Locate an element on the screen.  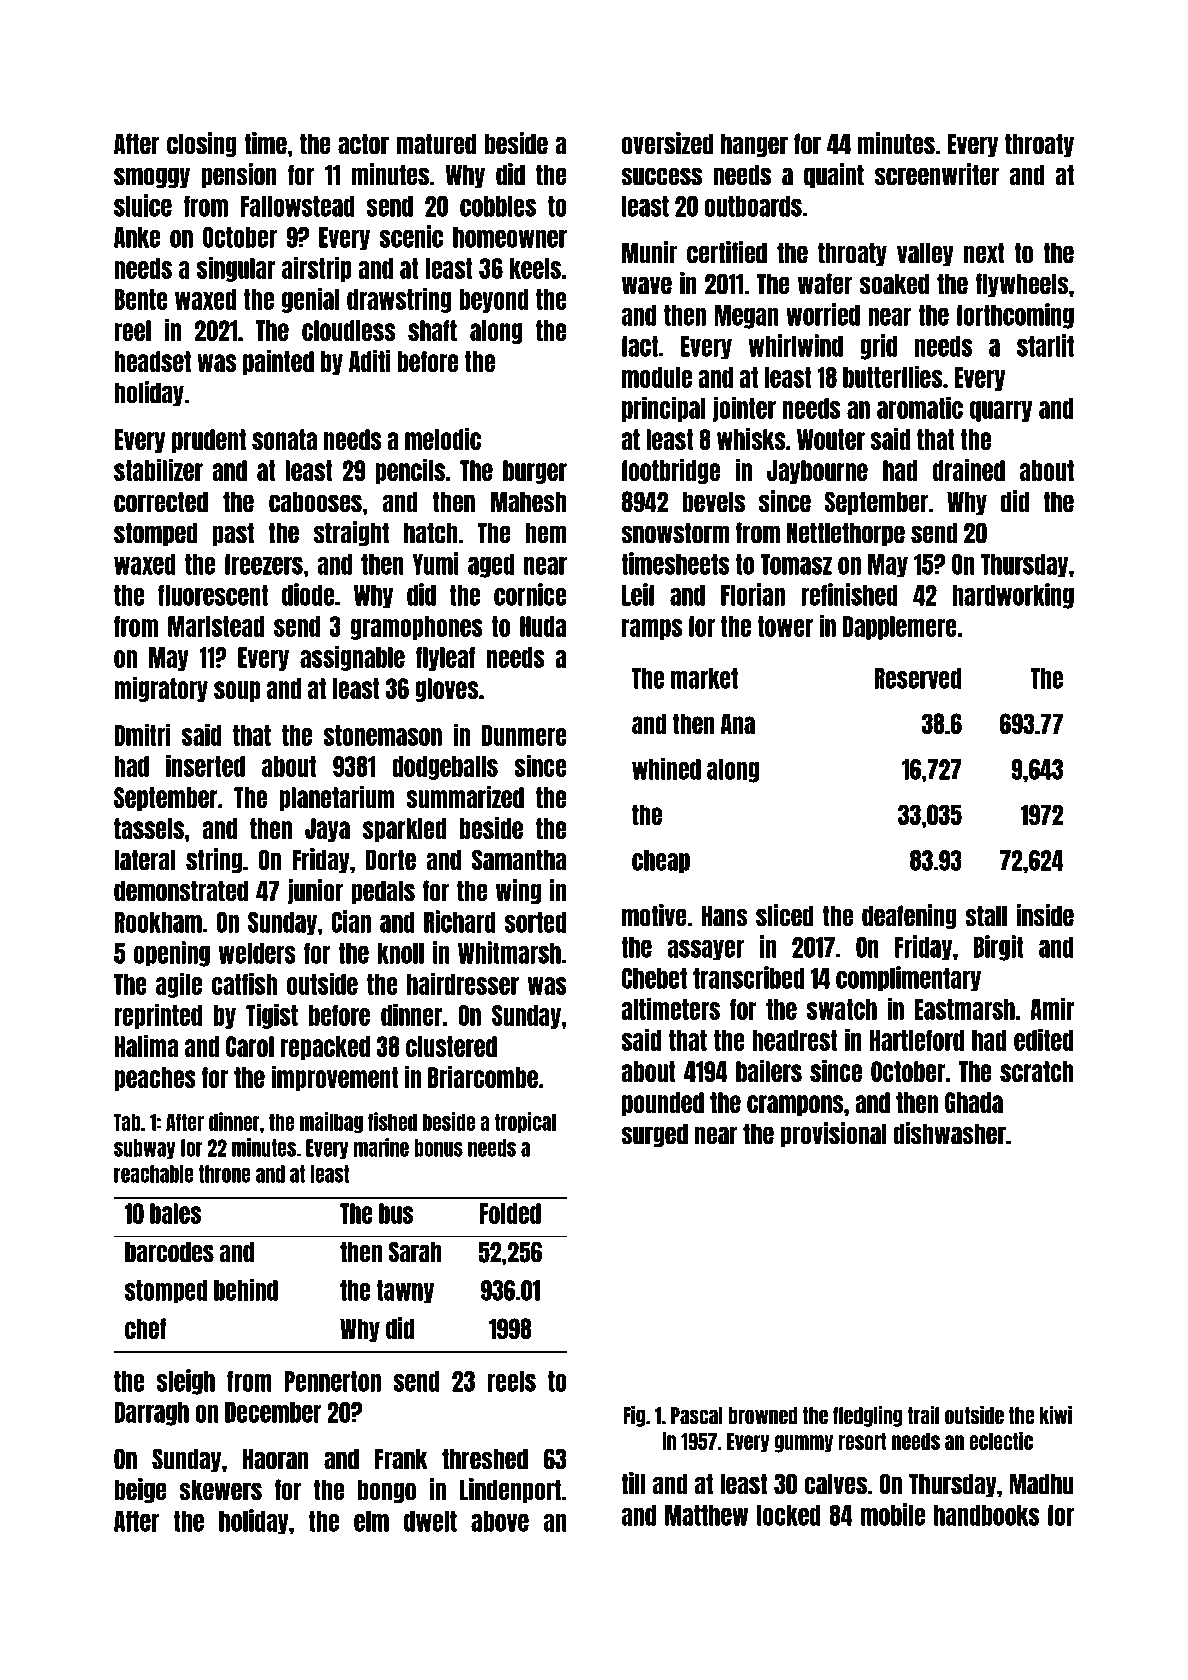
hem is located at coordinates (546, 533).
